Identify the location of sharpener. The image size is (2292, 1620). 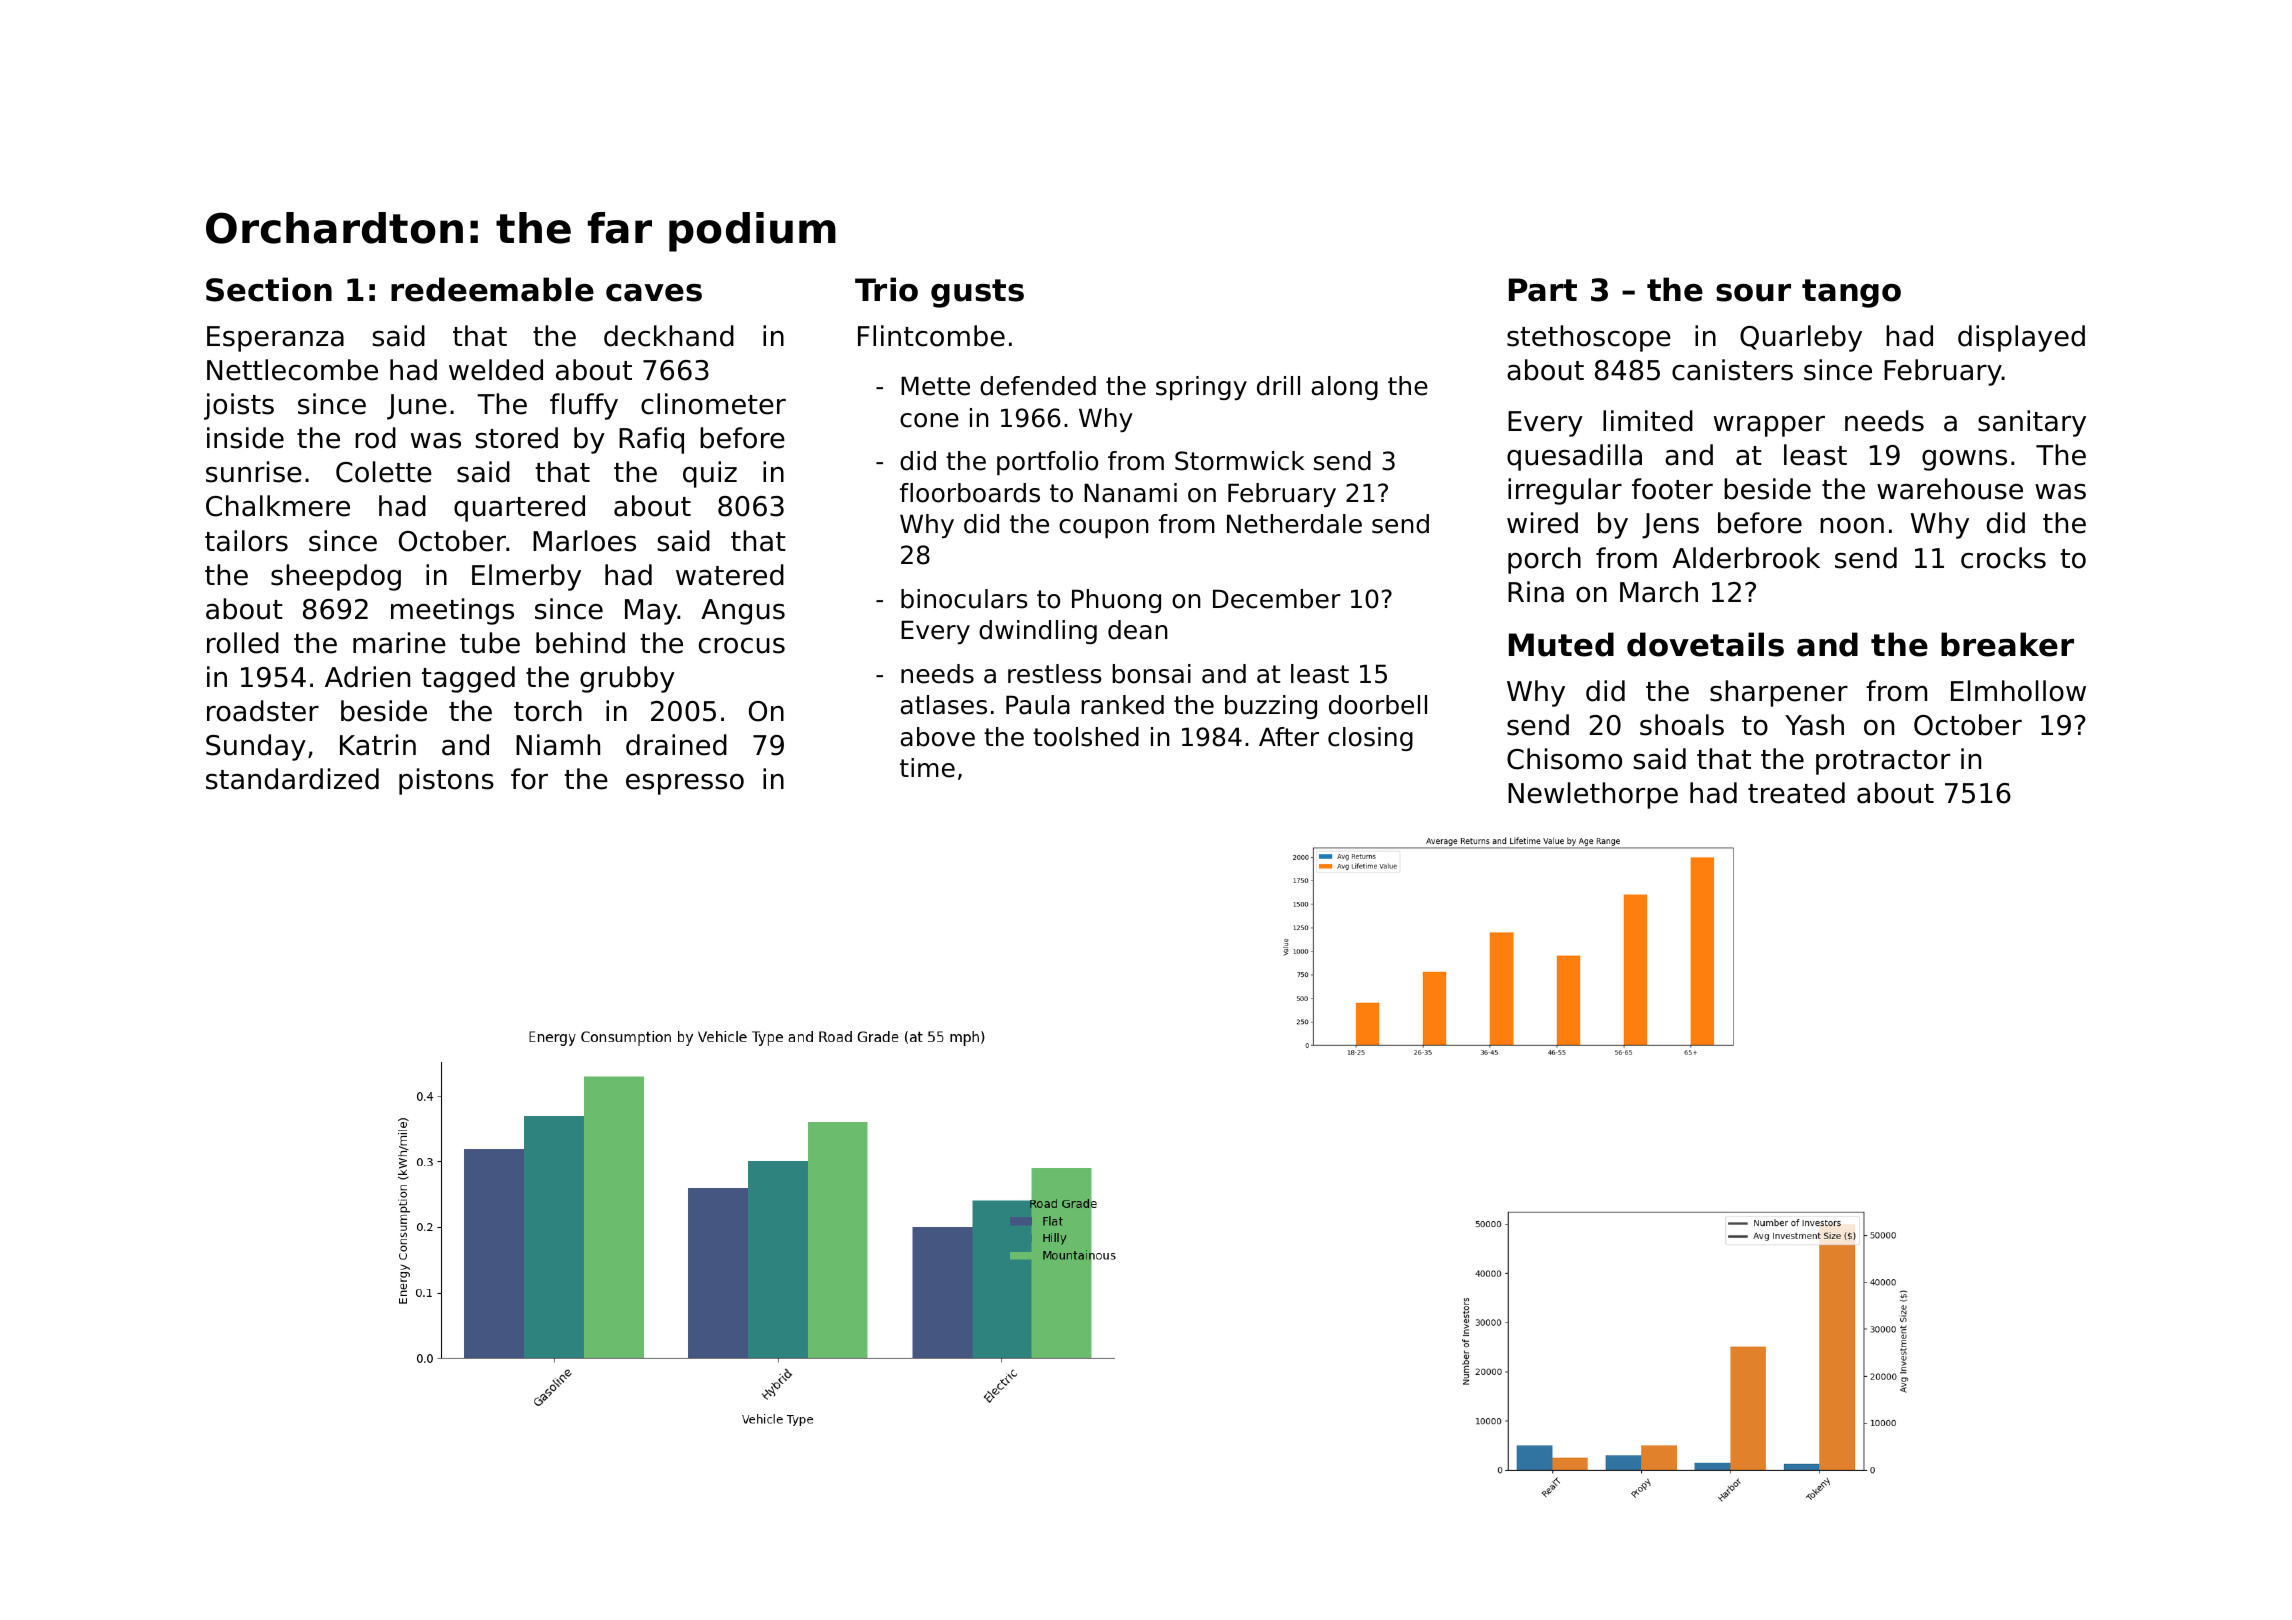
(1779, 693).
